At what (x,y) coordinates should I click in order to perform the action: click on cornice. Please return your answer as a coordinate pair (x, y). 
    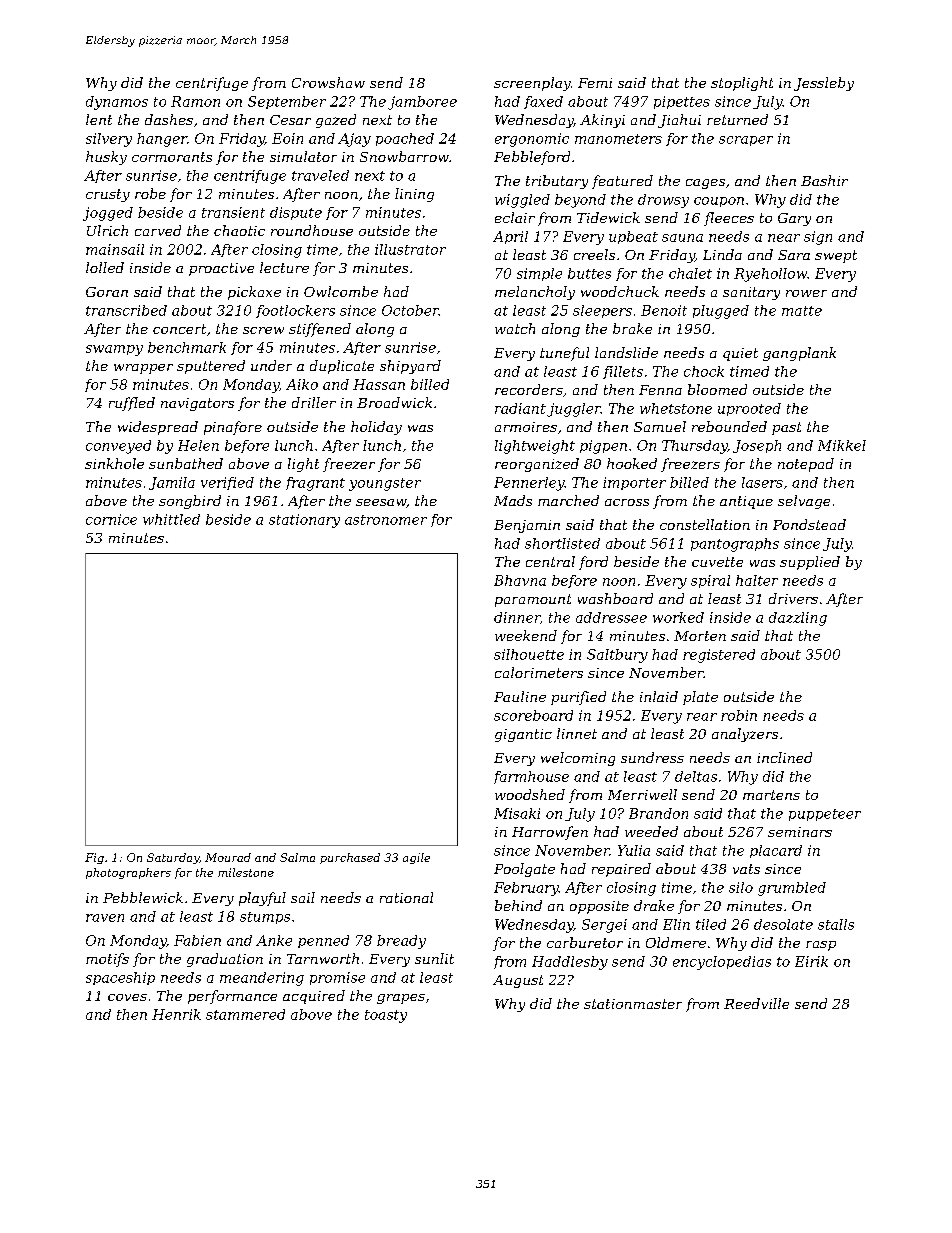
    Looking at the image, I should click on (111, 519).
